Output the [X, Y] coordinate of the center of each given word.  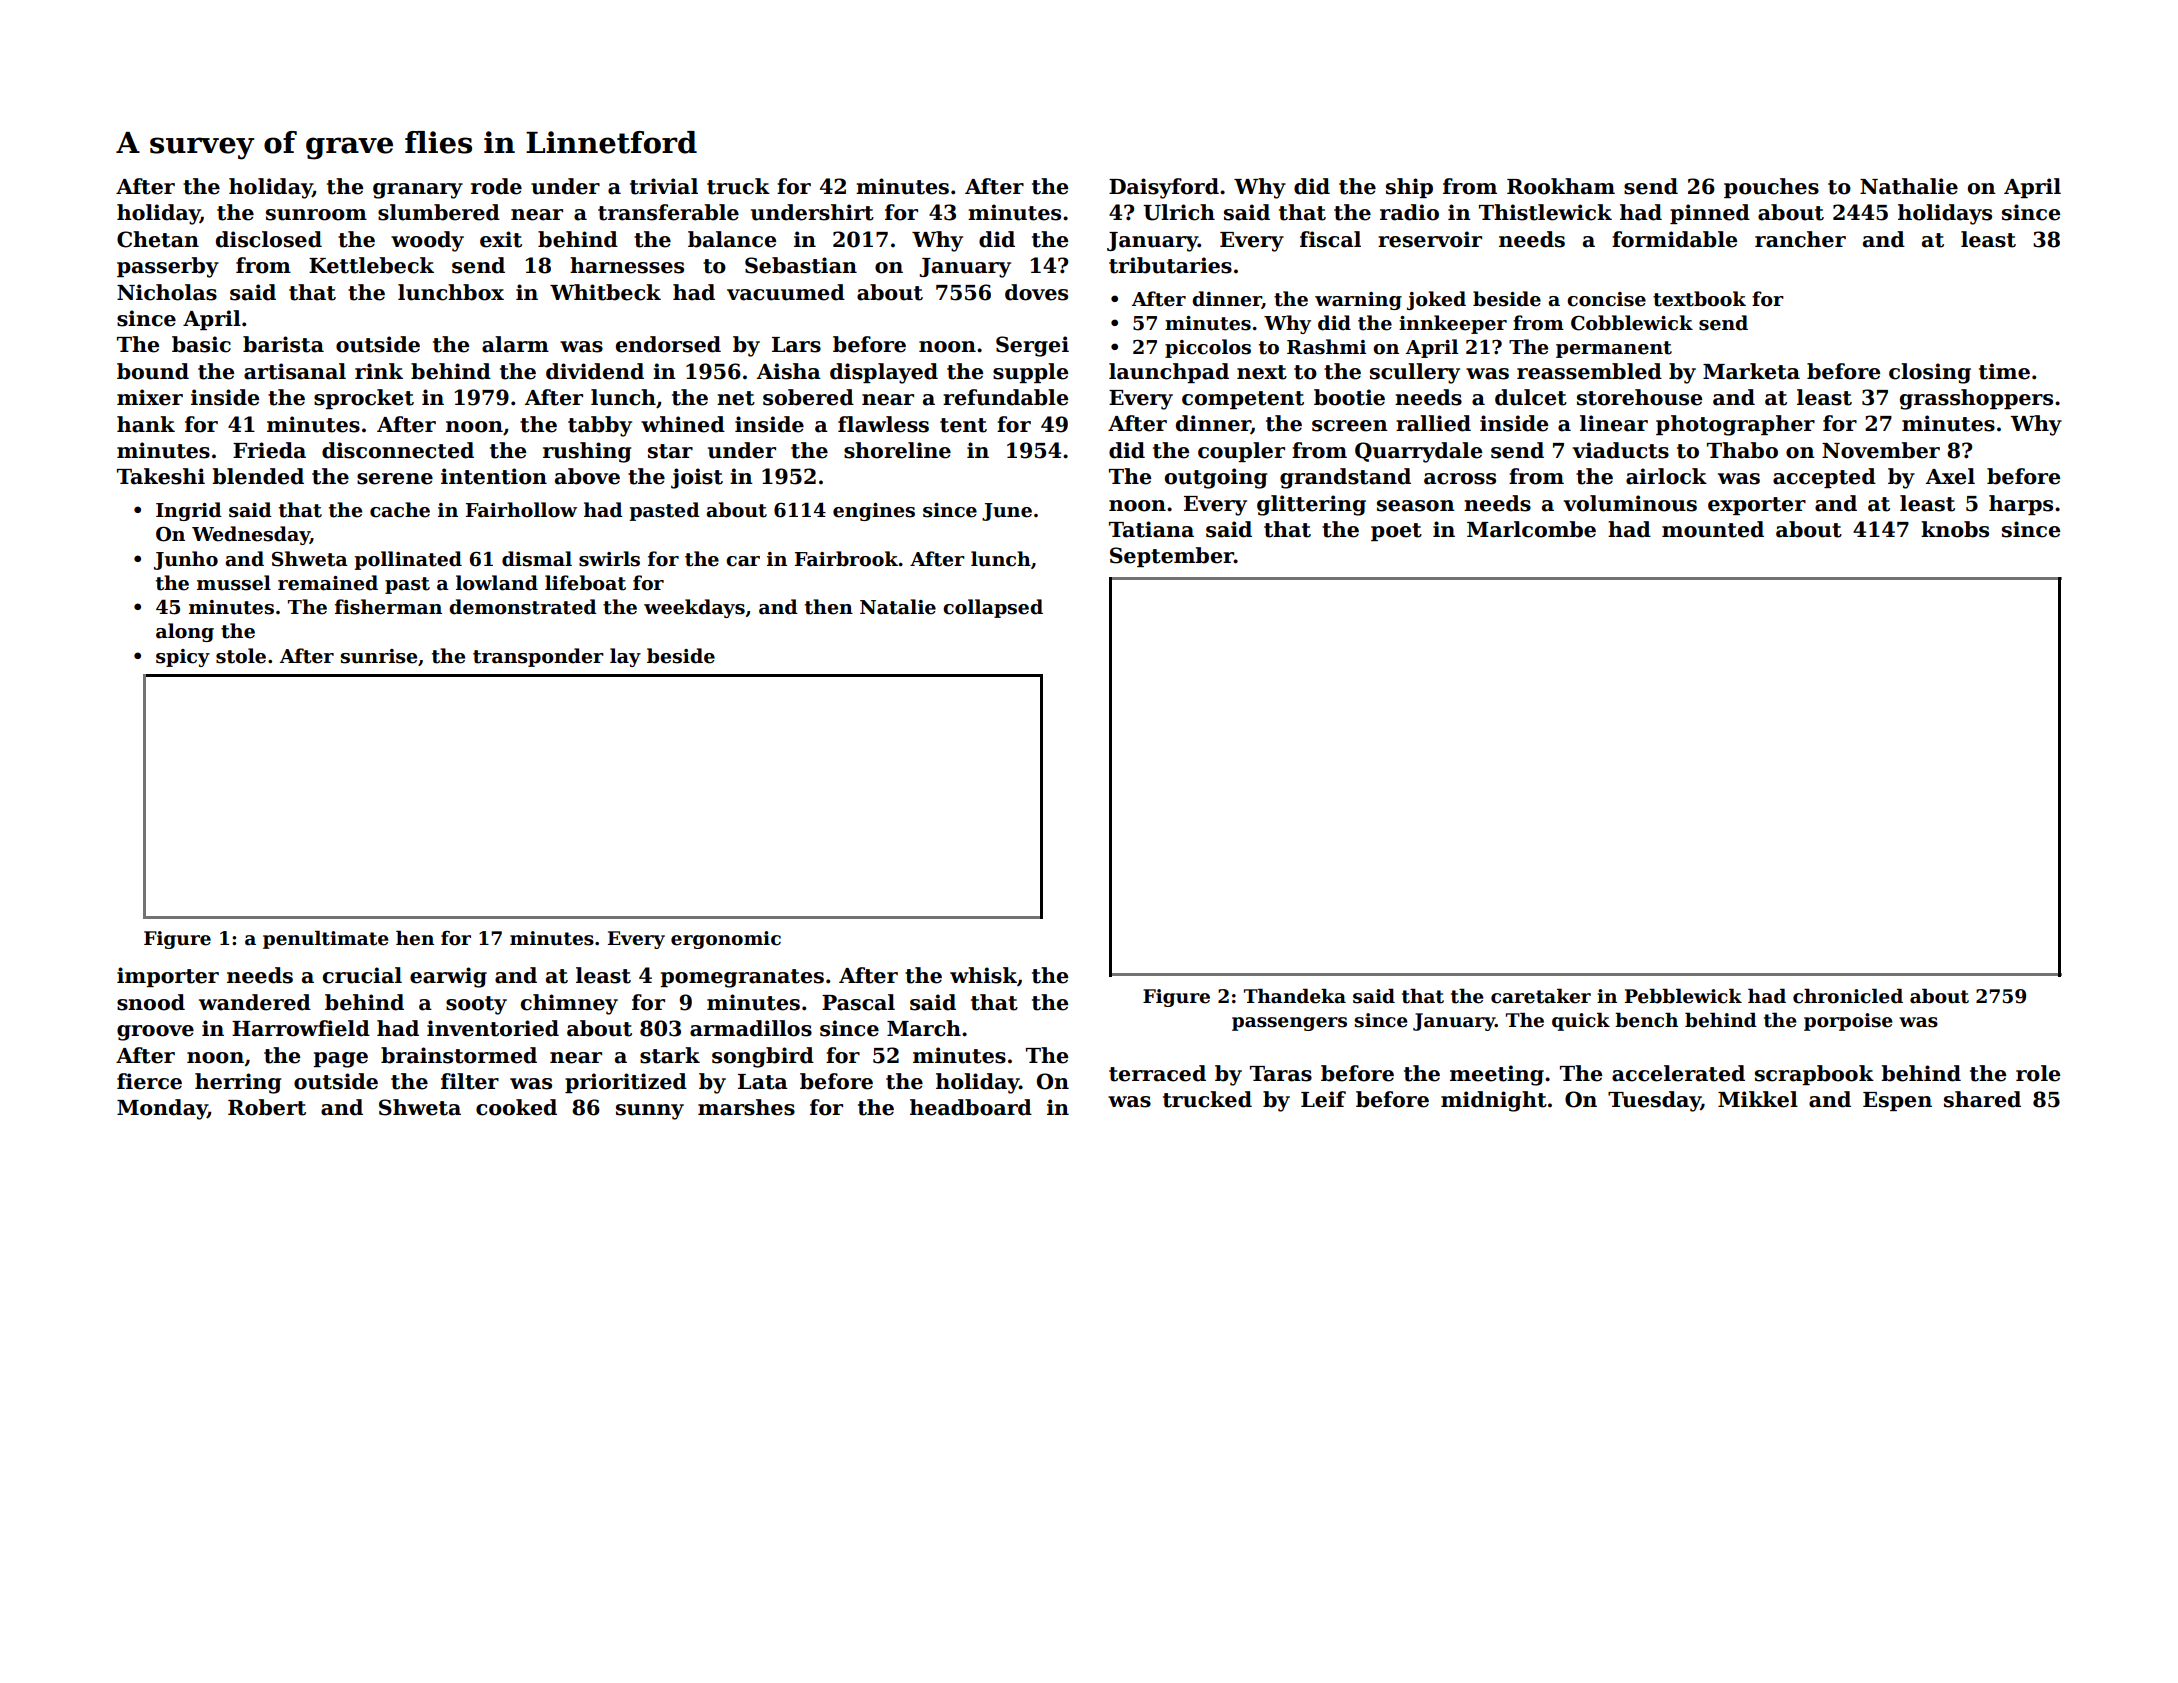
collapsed [993, 608]
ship [1409, 188]
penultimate [326, 939]
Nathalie [1909, 186]
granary [418, 191]
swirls [609, 559]
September [1172, 557]
